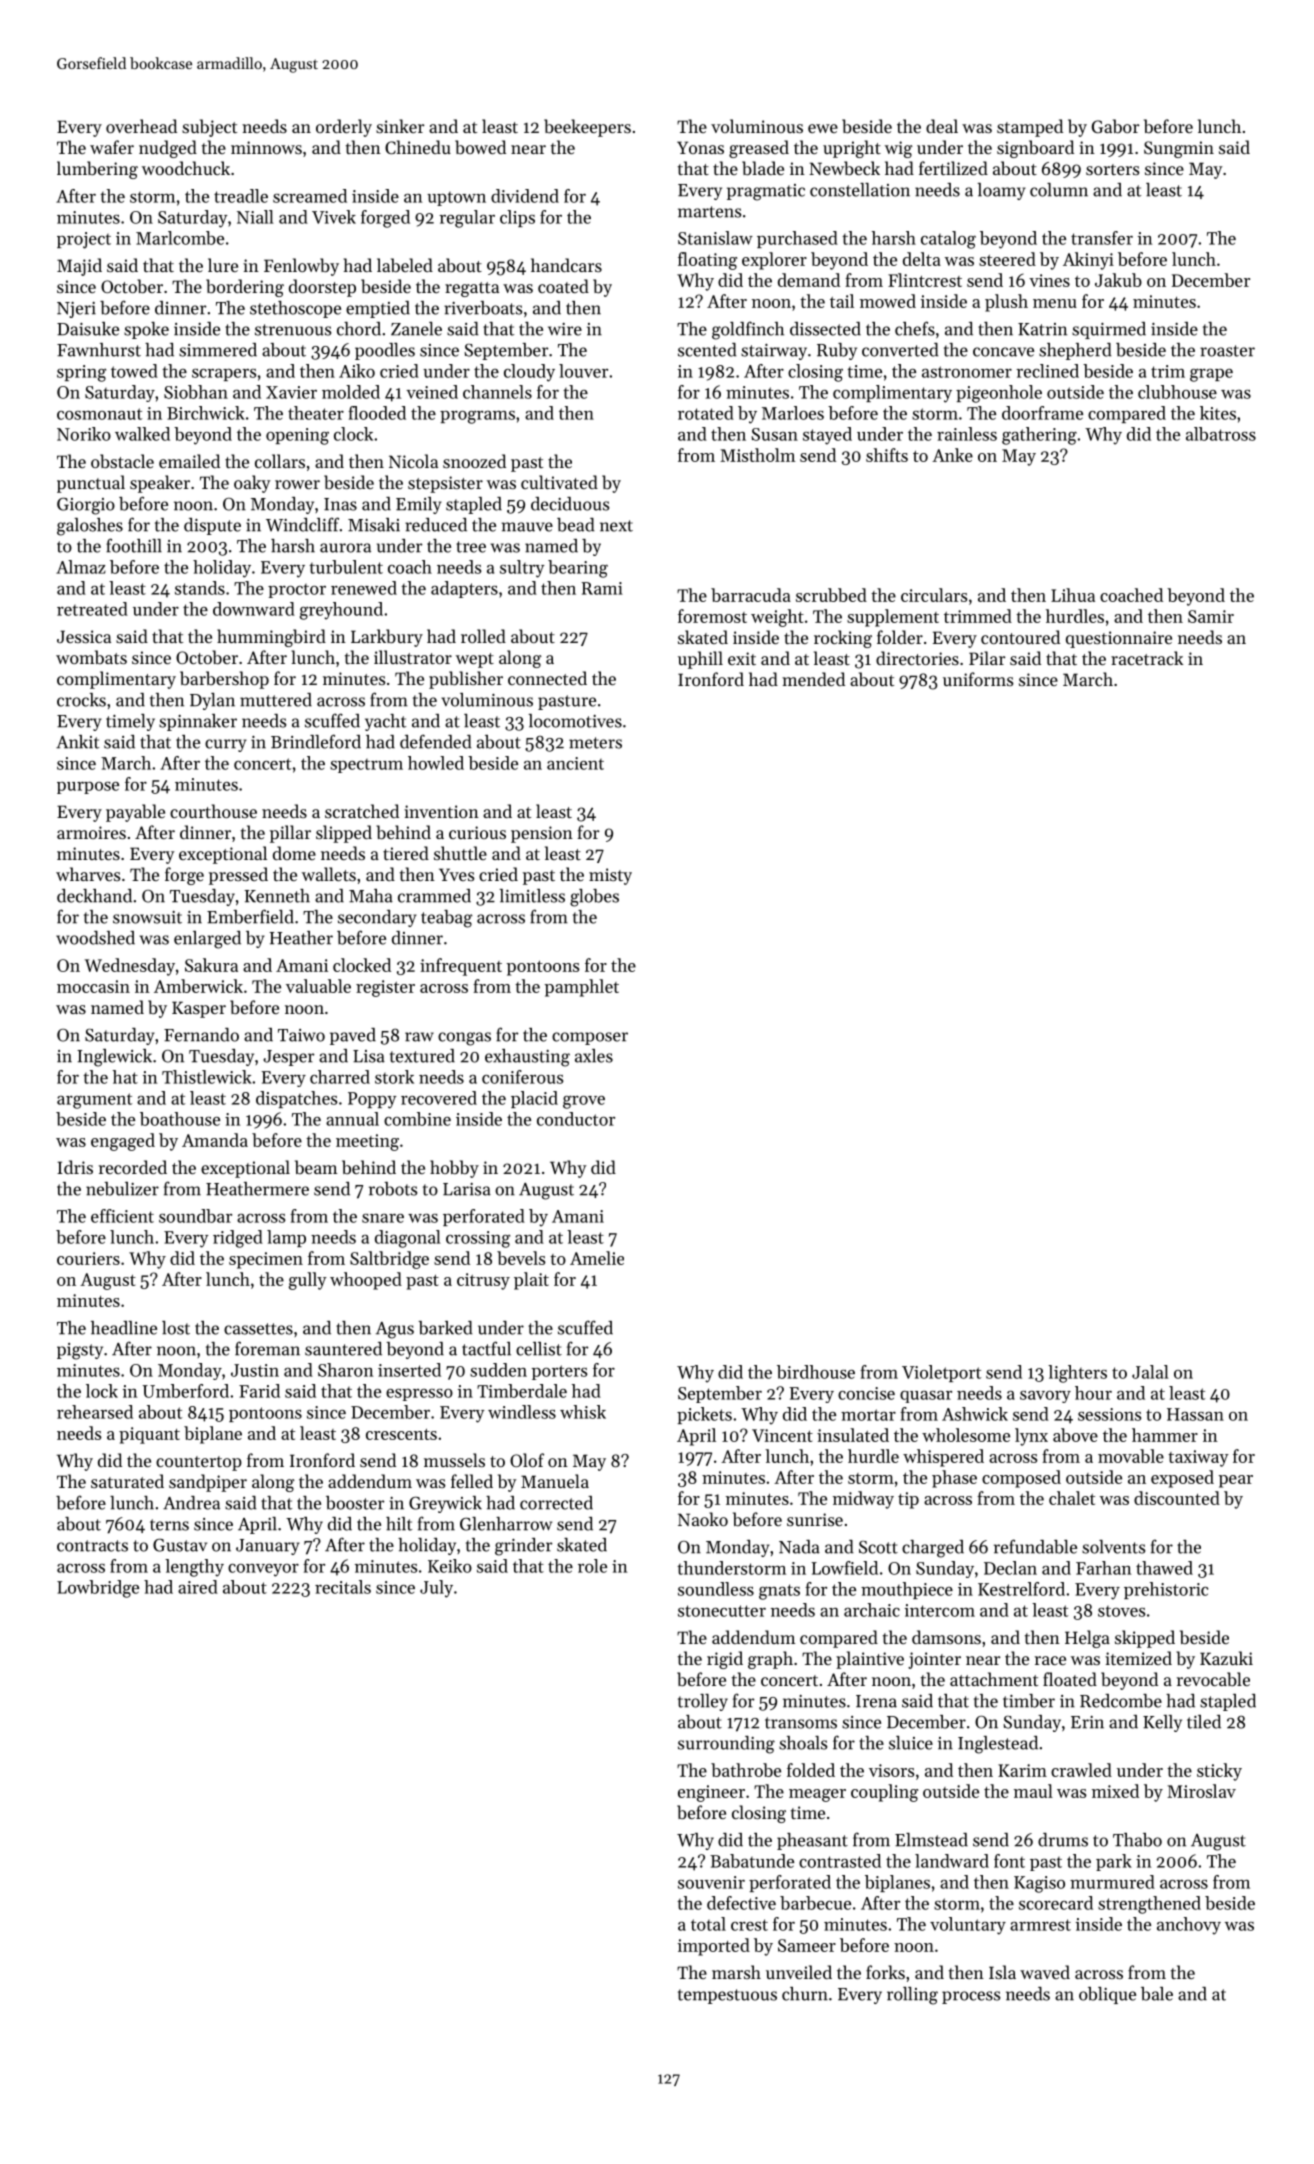 This screenshot has height=2164, width=1314. I want to click on Jessica, so click(84, 636).
